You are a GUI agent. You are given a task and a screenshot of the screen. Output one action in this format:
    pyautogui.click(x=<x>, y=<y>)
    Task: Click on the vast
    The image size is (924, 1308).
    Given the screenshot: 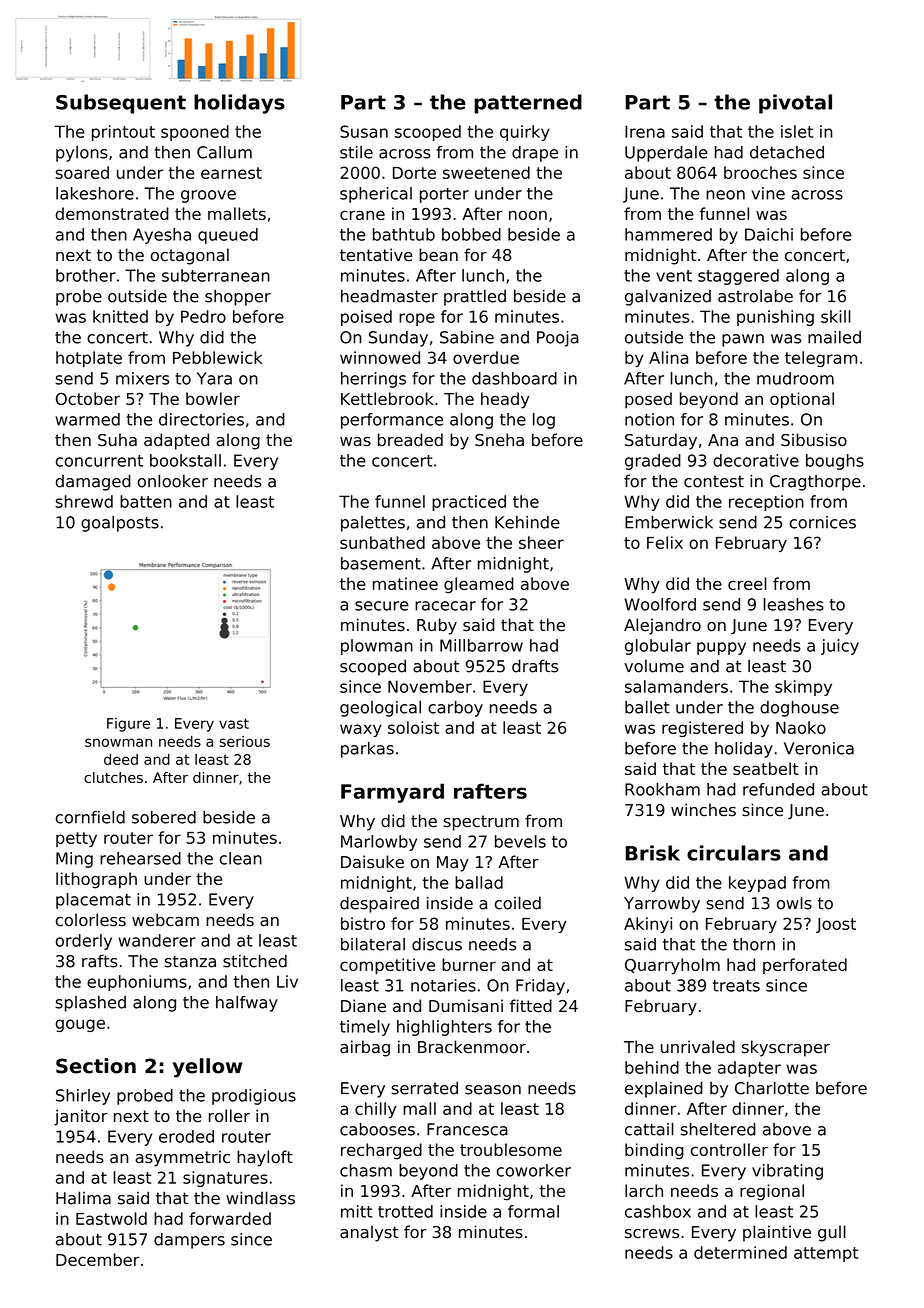 What is the action you would take?
    pyautogui.click(x=234, y=723)
